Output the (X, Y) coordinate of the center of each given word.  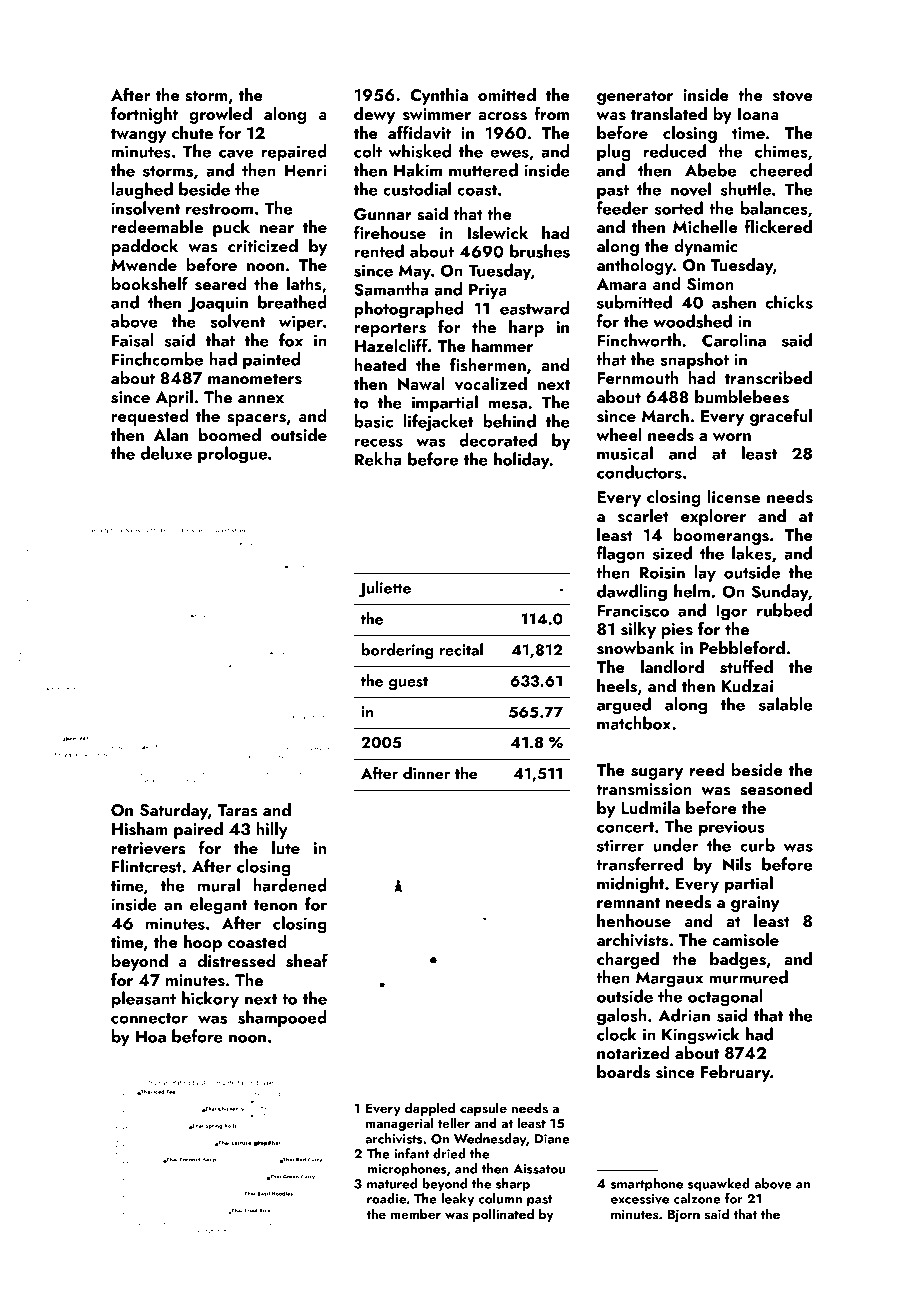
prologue (232, 455)
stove (793, 96)
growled (220, 115)
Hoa (151, 1037)
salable (786, 704)
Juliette (384, 589)
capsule (483, 1109)
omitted (507, 94)
